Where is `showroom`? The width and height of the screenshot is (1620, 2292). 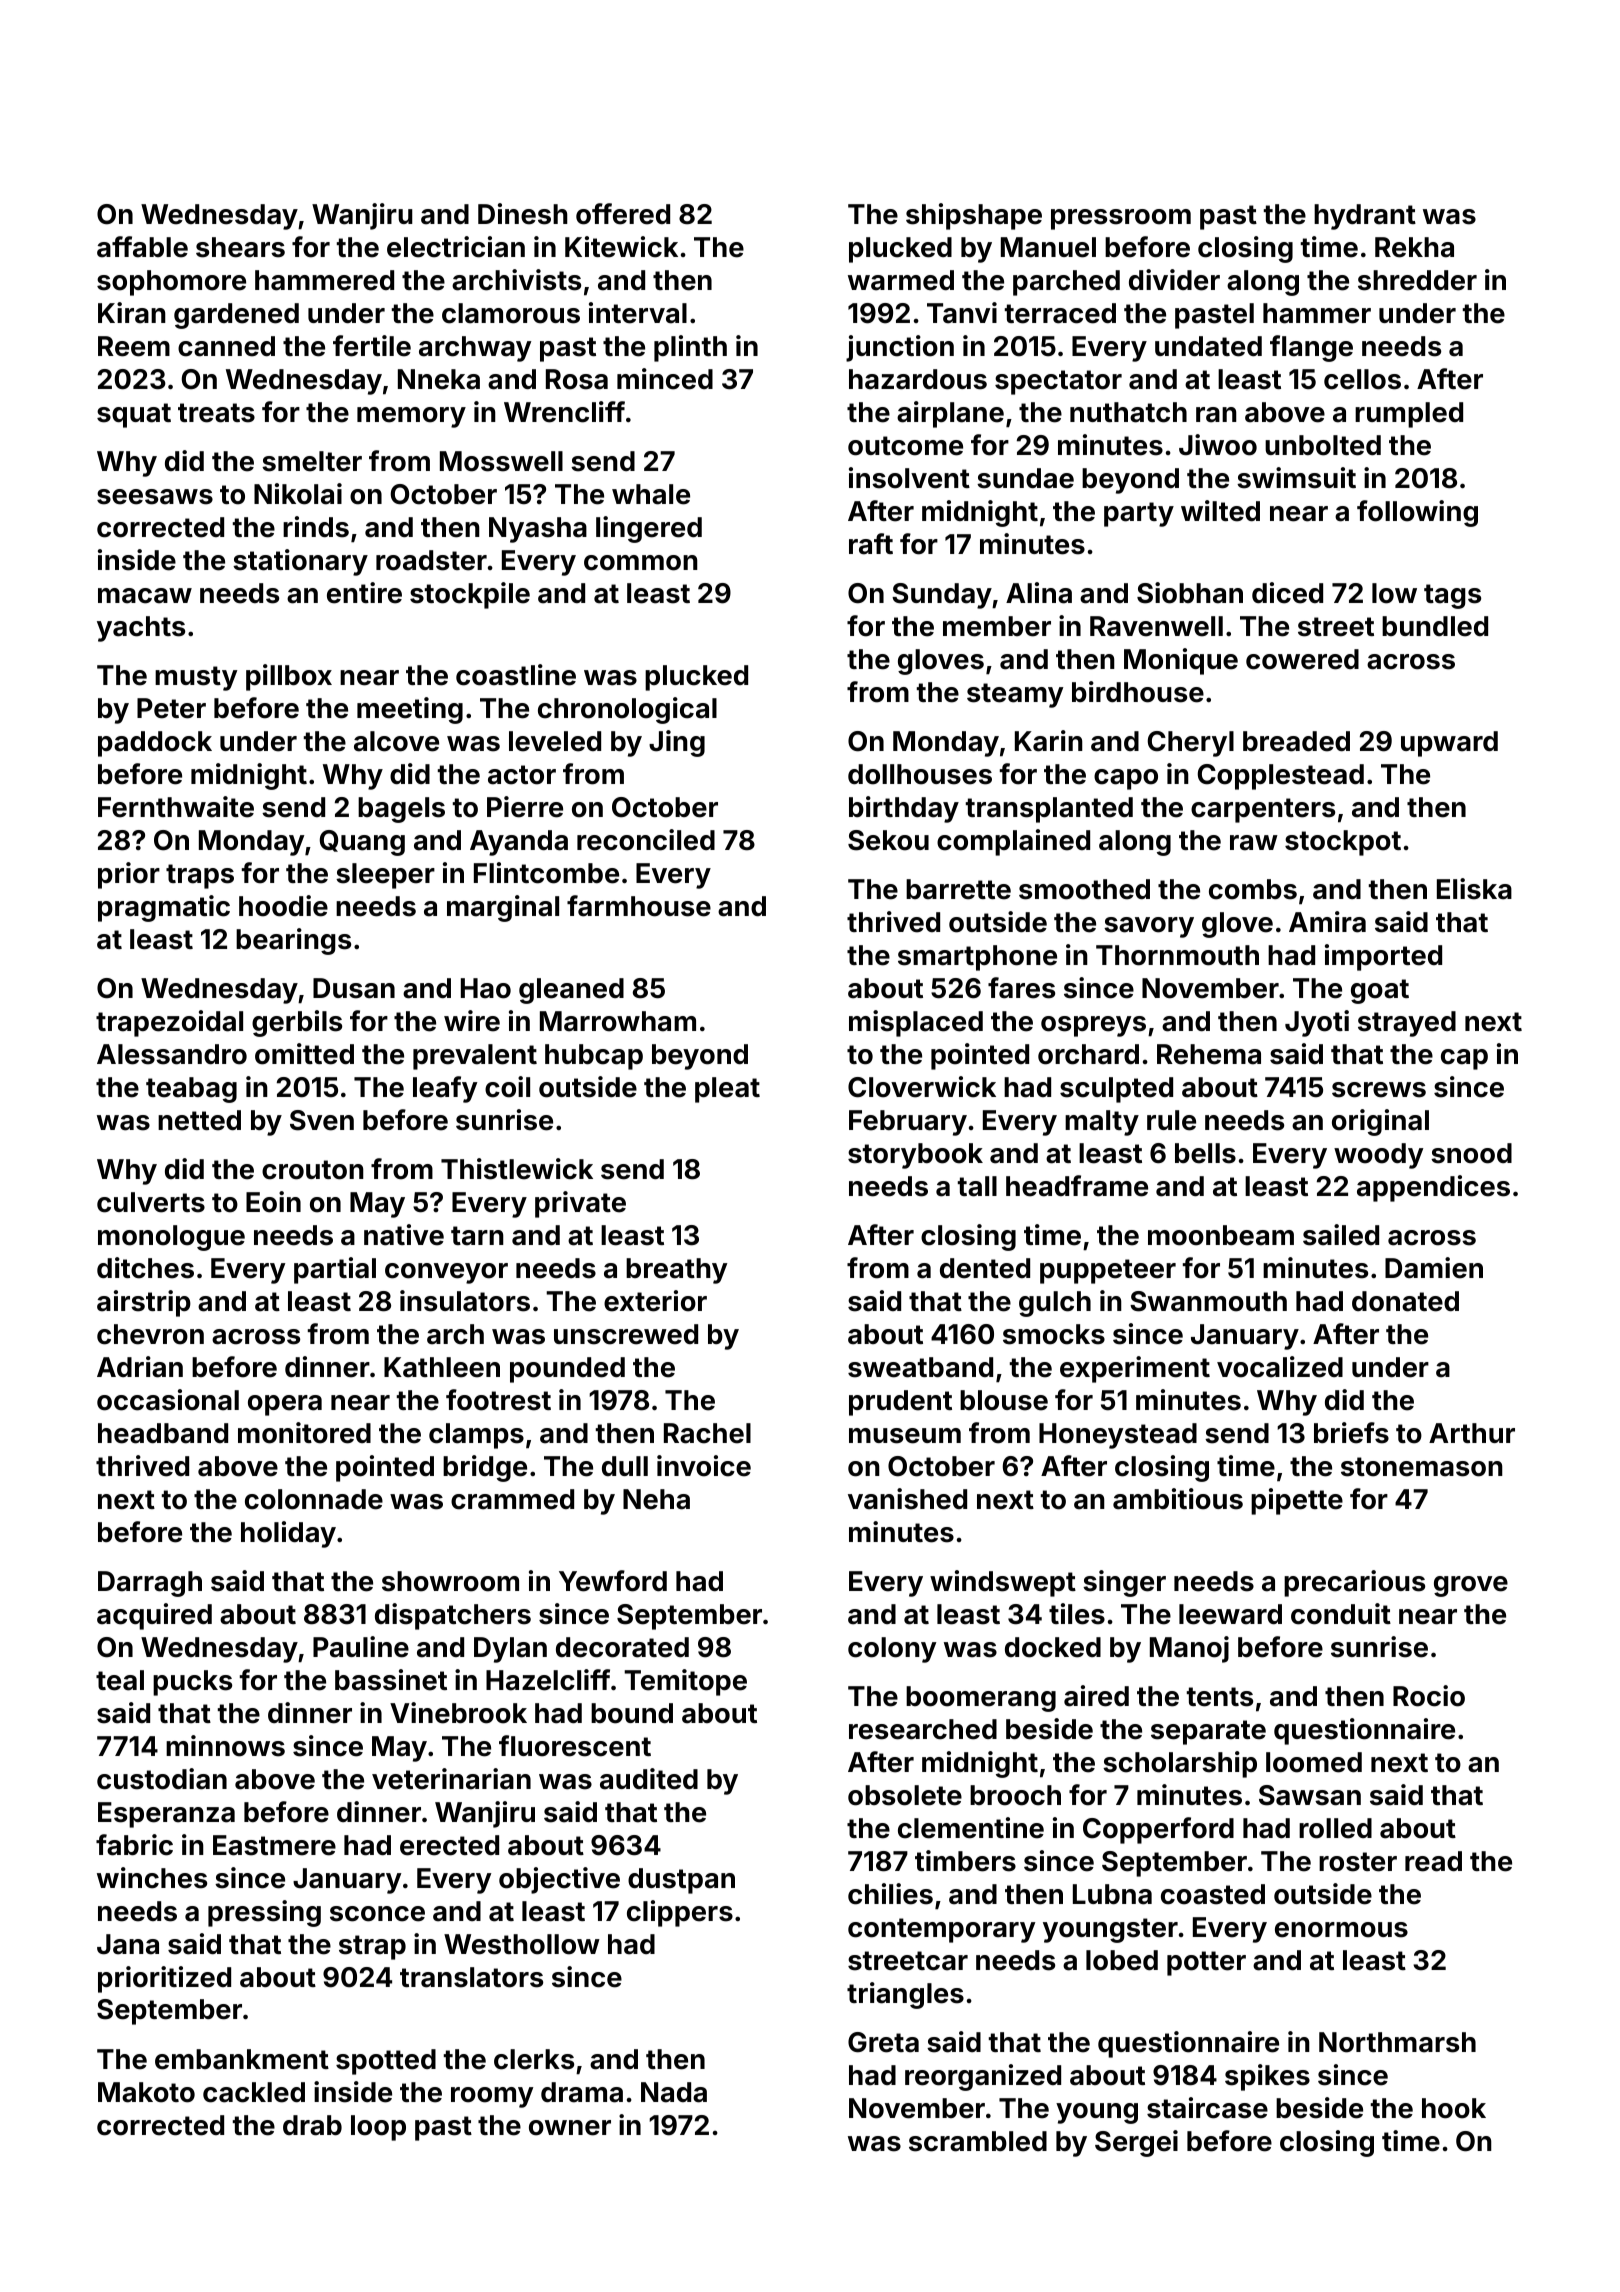
showroom is located at coordinates (450, 1581).
